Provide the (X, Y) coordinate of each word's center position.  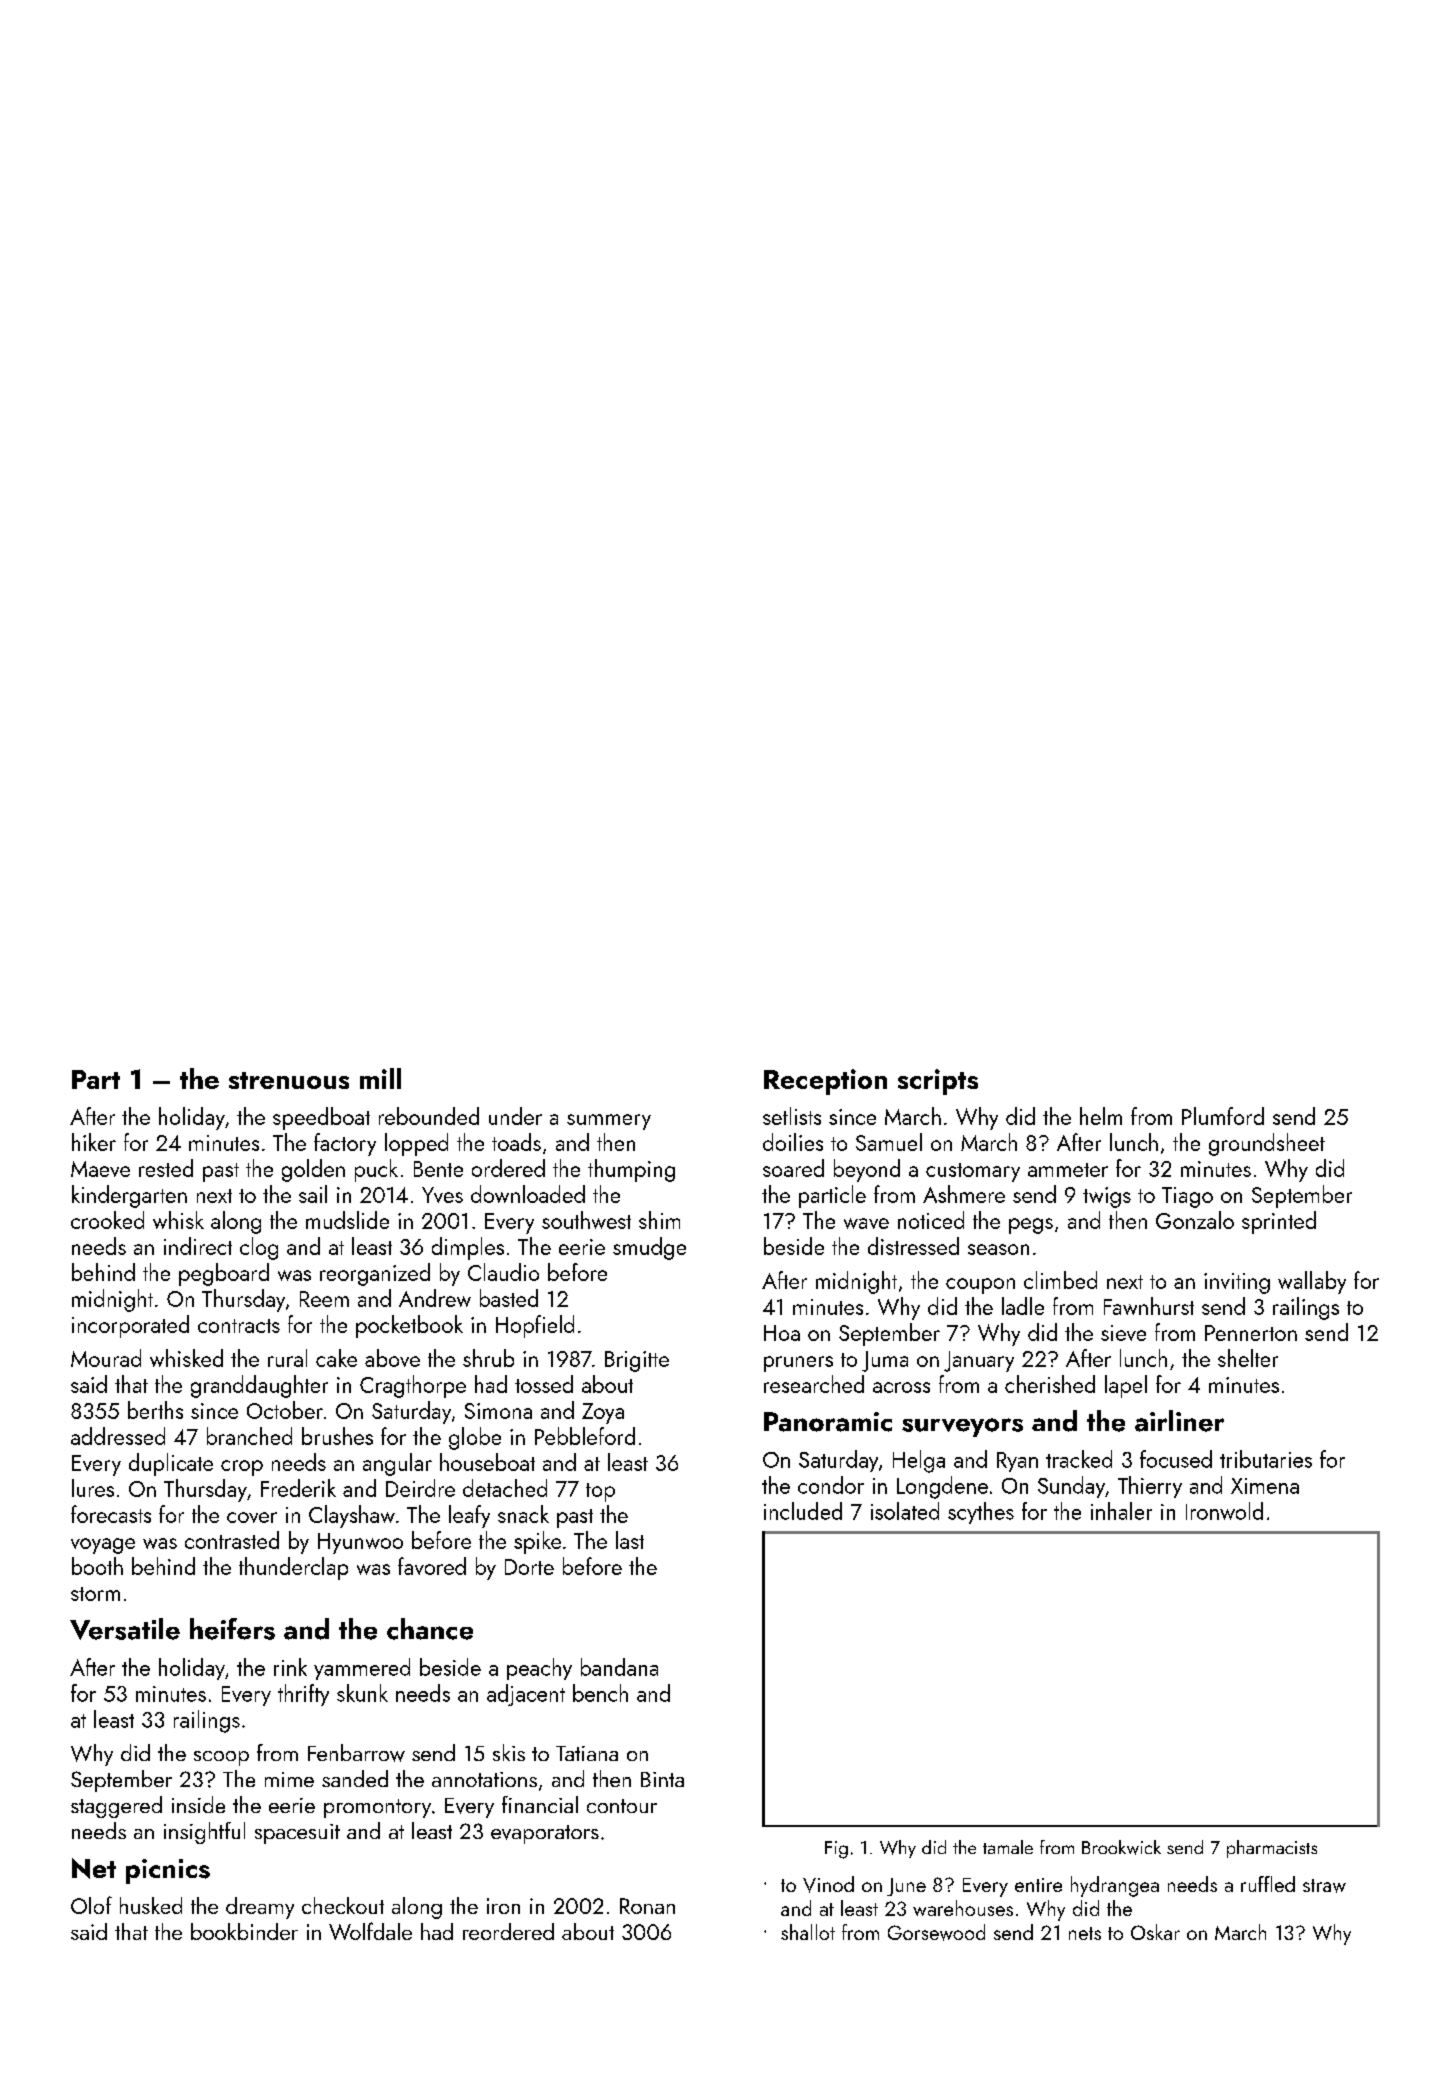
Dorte (529, 1567)
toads (516, 1142)
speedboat (321, 1118)
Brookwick (1121, 1847)
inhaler (1121, 1511)
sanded (355, 1778)
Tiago (1187, 1197)
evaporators (545, 1834)
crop (242, 1468)
